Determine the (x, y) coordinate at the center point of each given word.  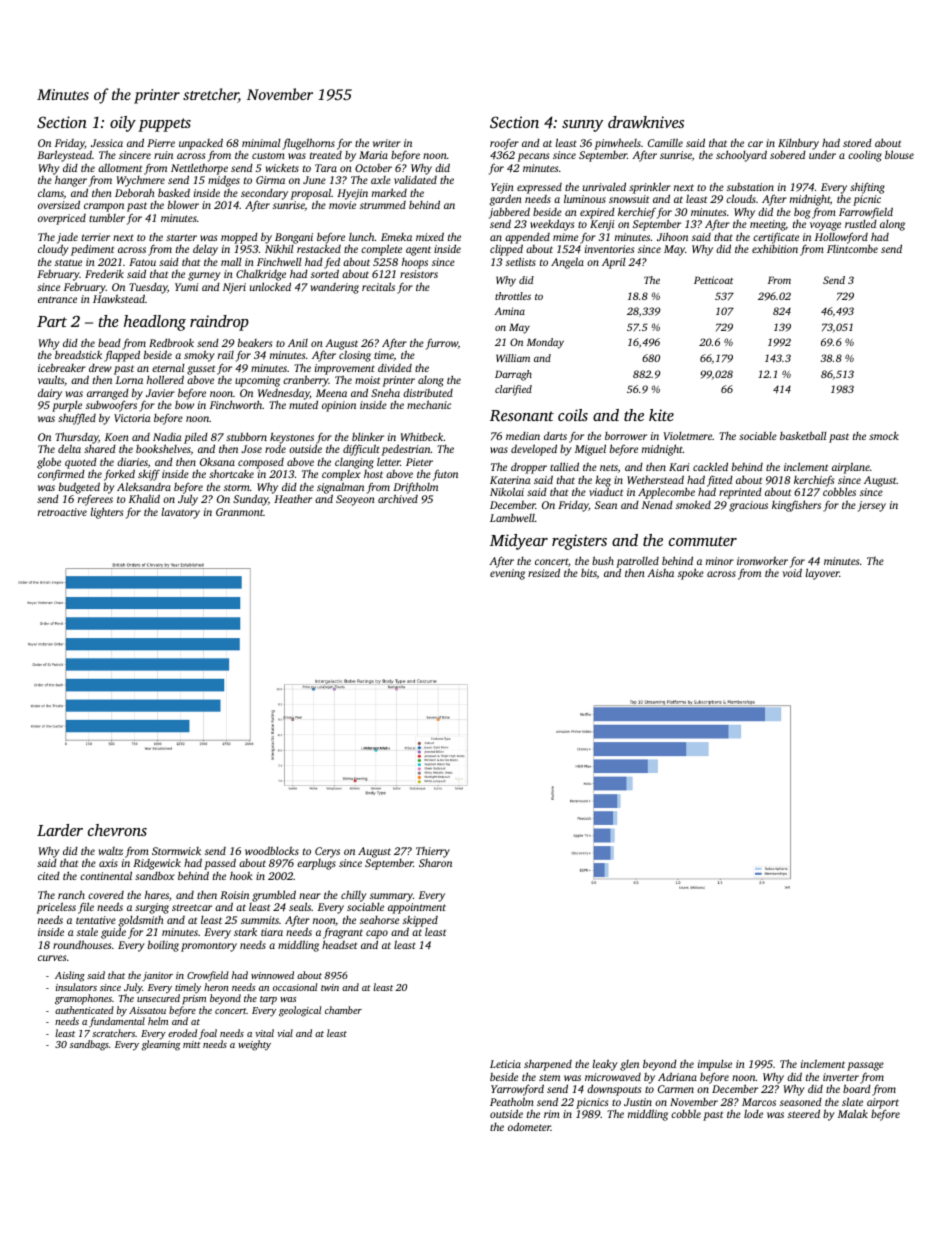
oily (123, 124)
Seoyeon (355, 500)
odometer (529, 1126)
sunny (582, 126)
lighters (107, 513)
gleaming (161, 1046)
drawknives (646, 122)
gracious (748, 506)
